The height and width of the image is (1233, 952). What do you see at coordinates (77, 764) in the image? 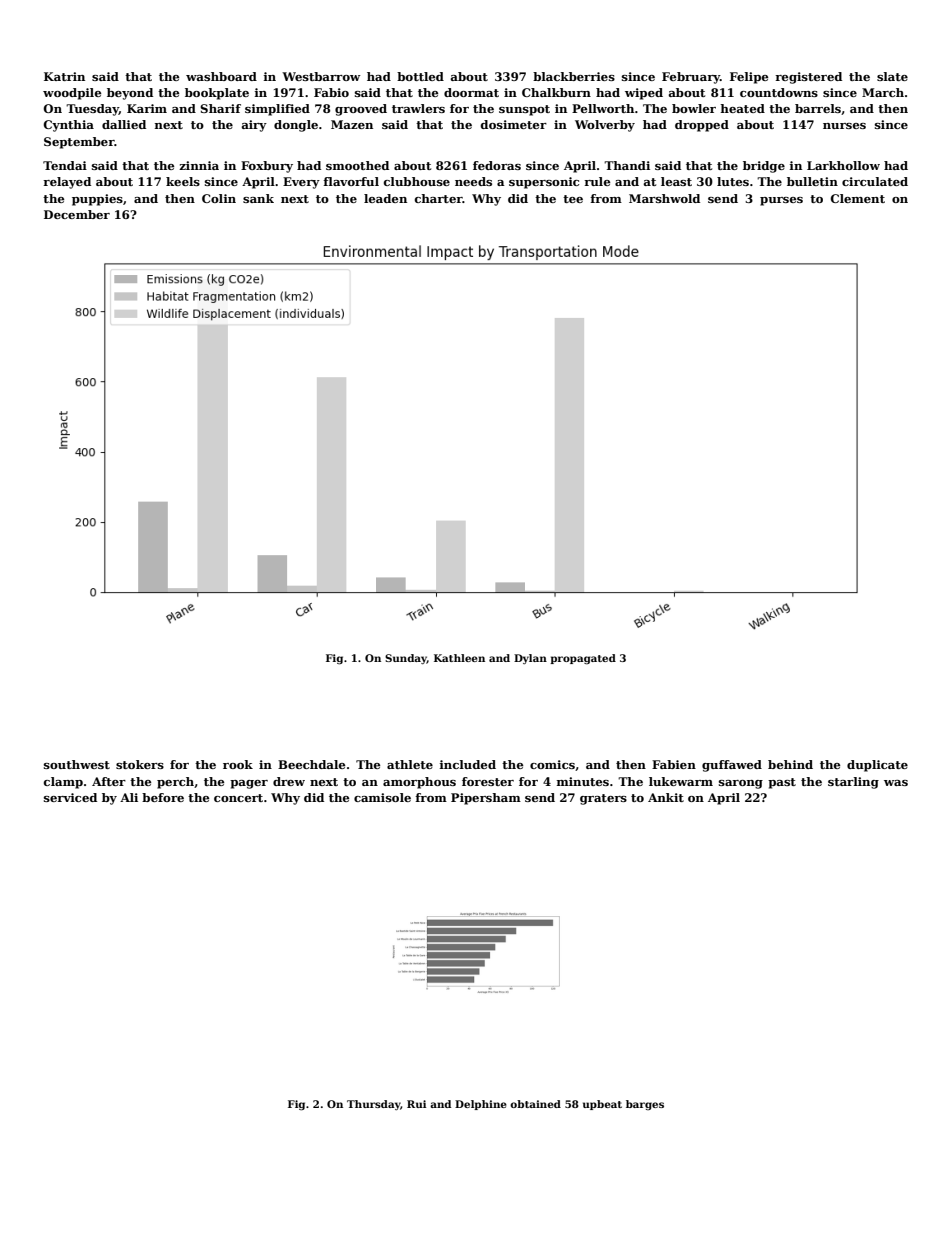
I see `southwest` at bounding box center [77, 764].
